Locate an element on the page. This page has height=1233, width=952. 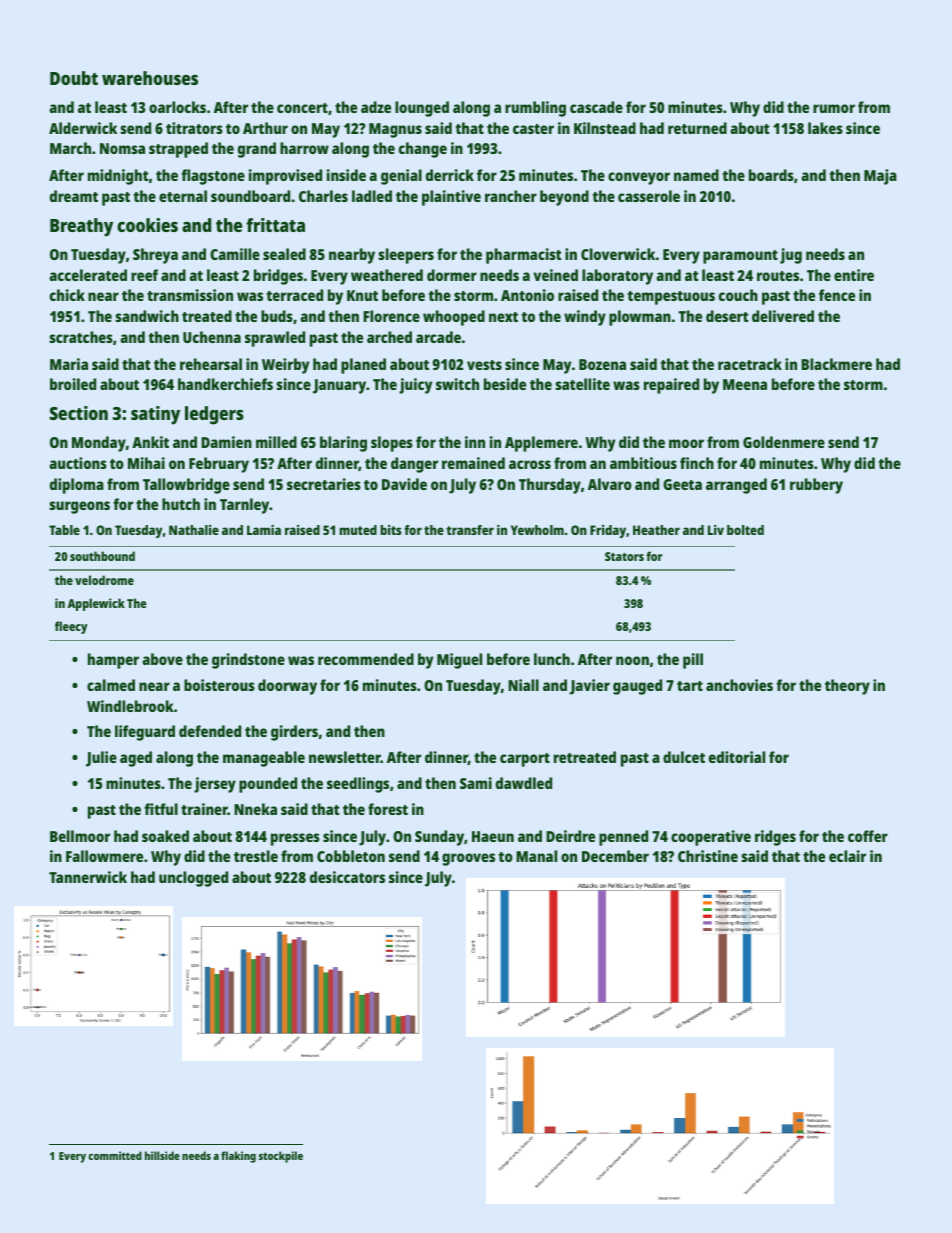
rubbery is located at coordinates (816, 486).
